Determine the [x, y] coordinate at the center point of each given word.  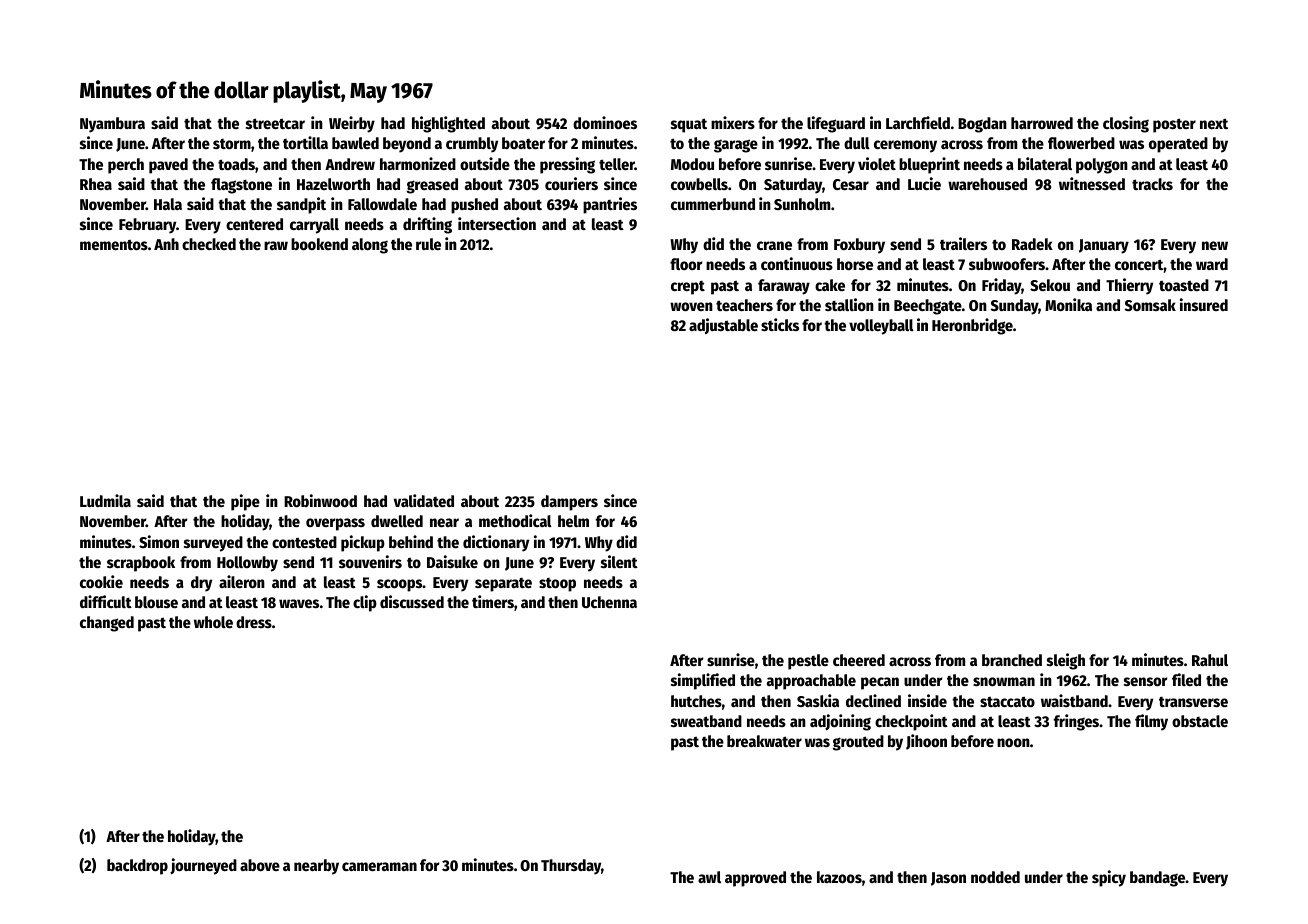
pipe [245, 502]
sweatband [706, 721]
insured [1204, 304]
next [1214, 123]
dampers [569, 503]
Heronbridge [972, 326]
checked [209, 244]
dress [254, 622]
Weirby [352, 124]
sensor [1145, 681]
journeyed [203, 866]
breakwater [764, 741]
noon [1013, 742]
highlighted [448, 124]
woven [691, 306]
